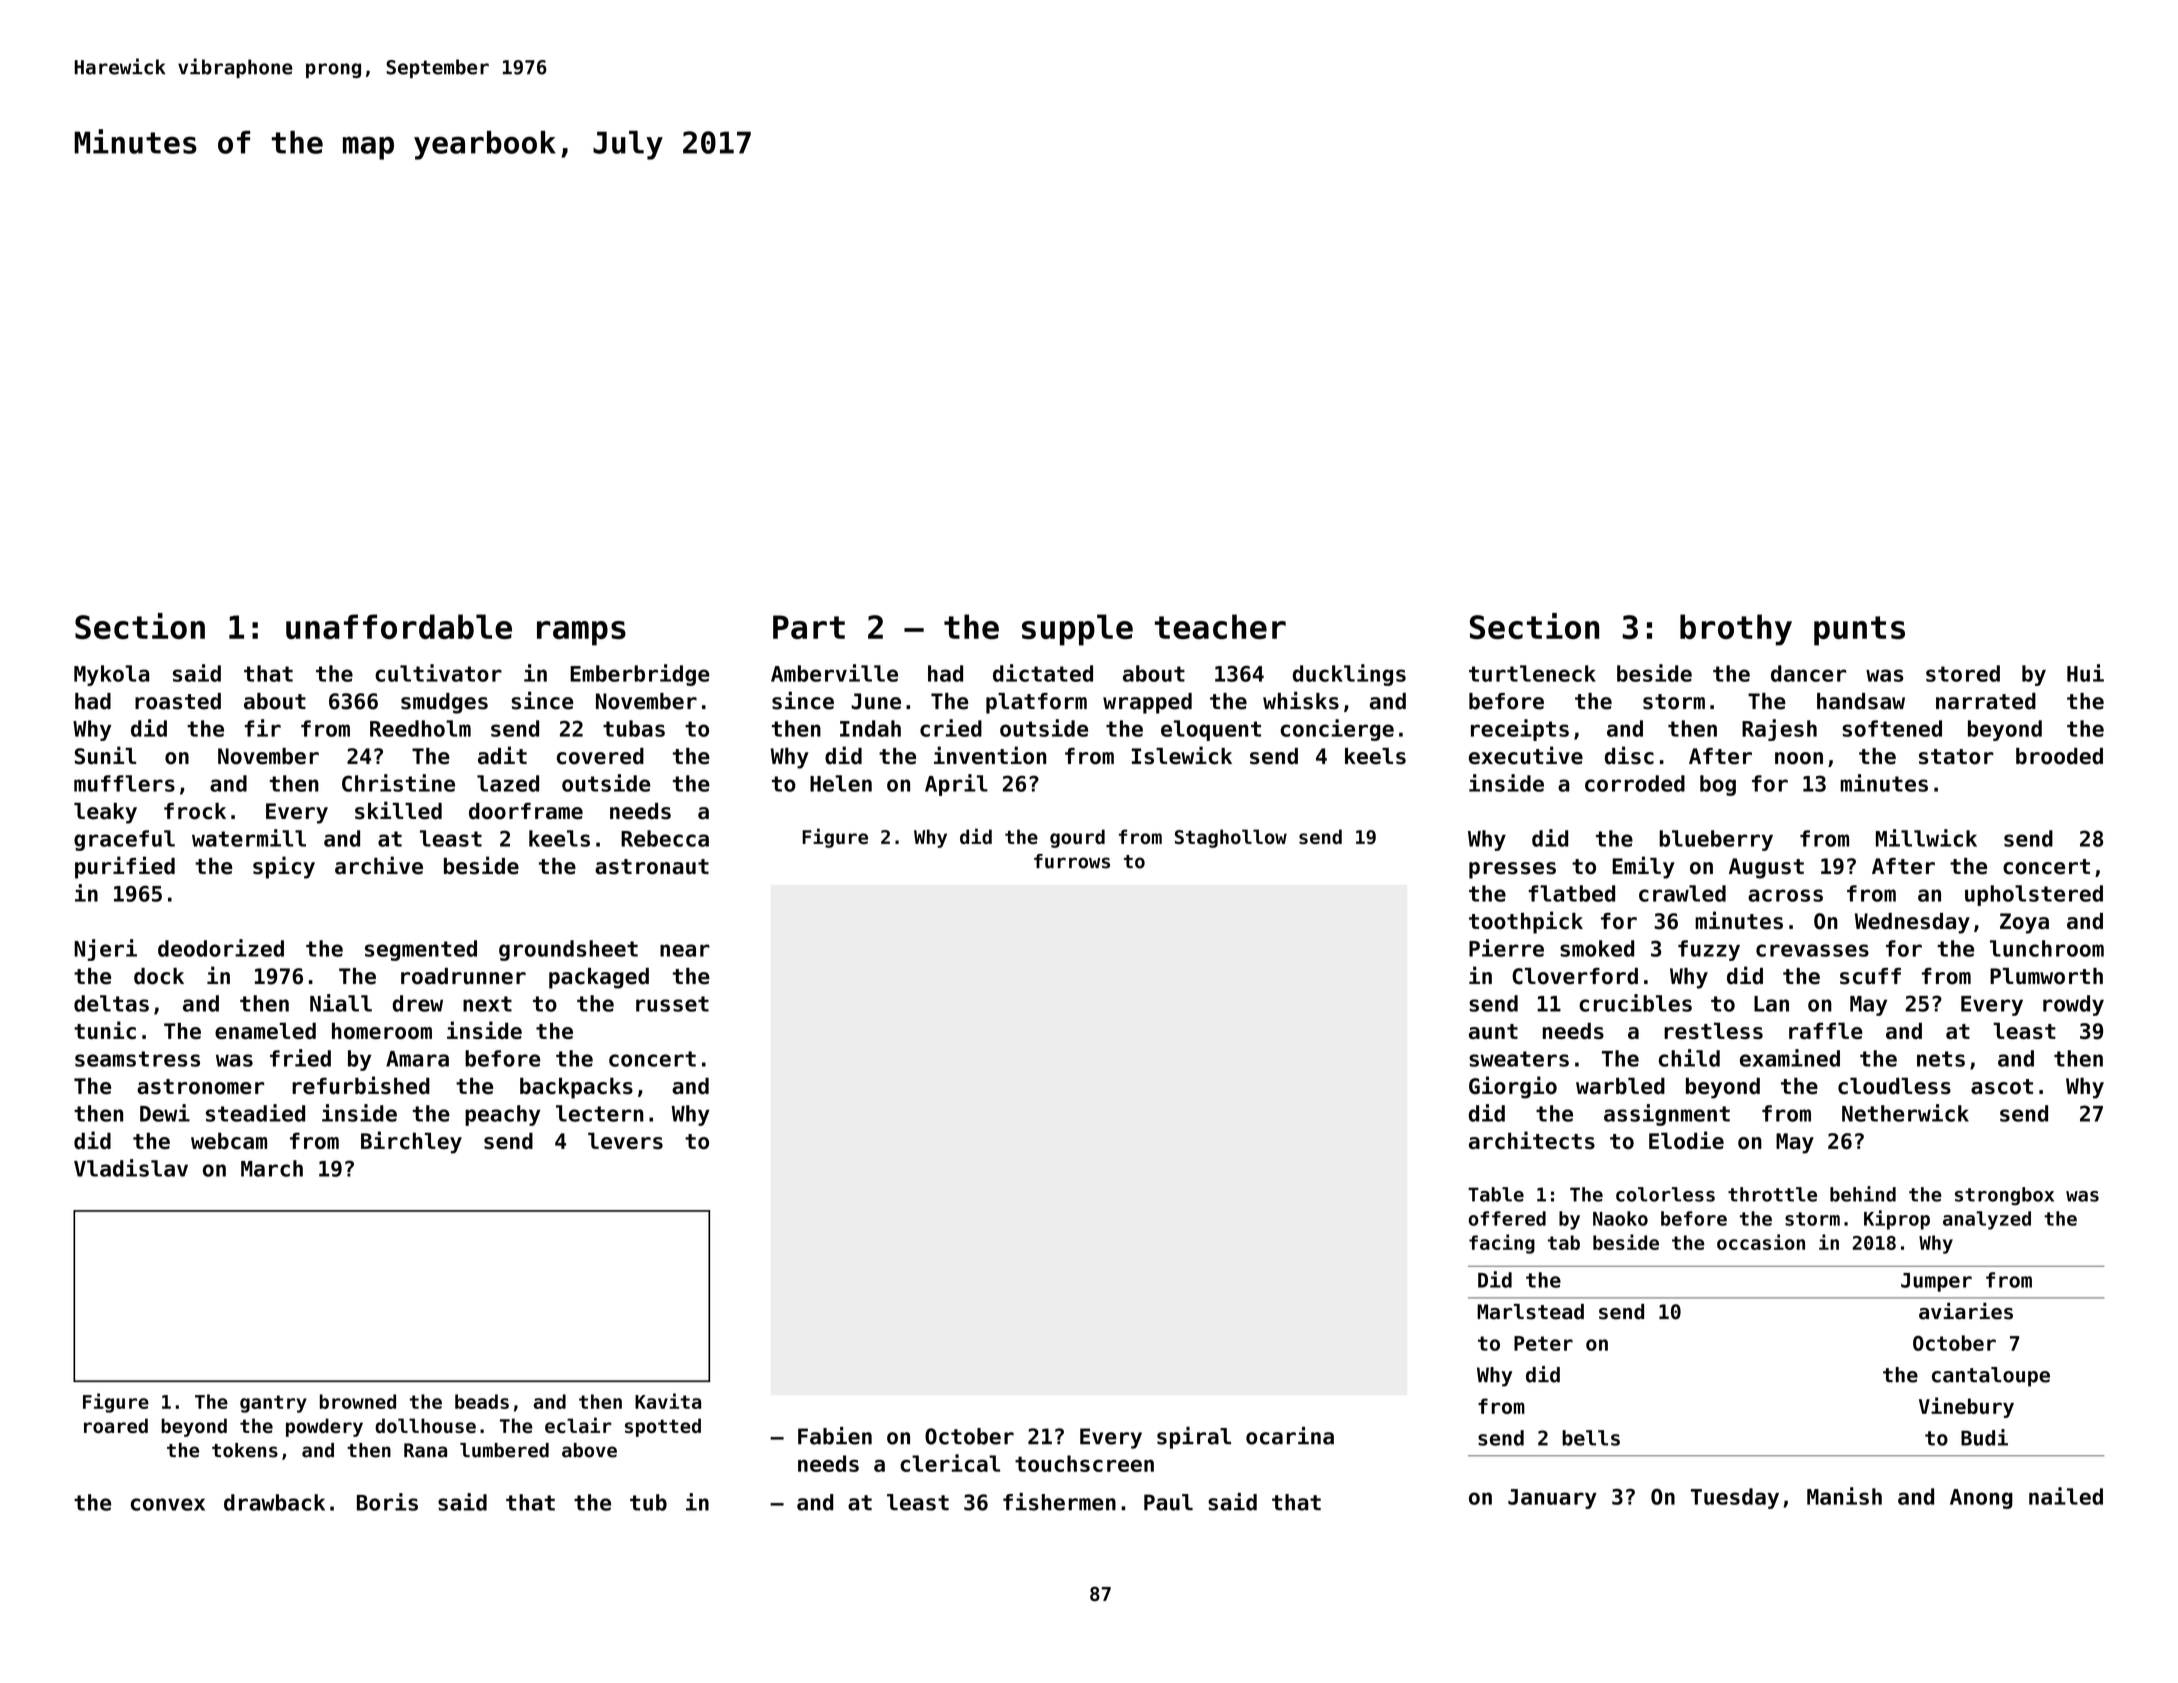  I want to click on Helen, so click(841, 783).
